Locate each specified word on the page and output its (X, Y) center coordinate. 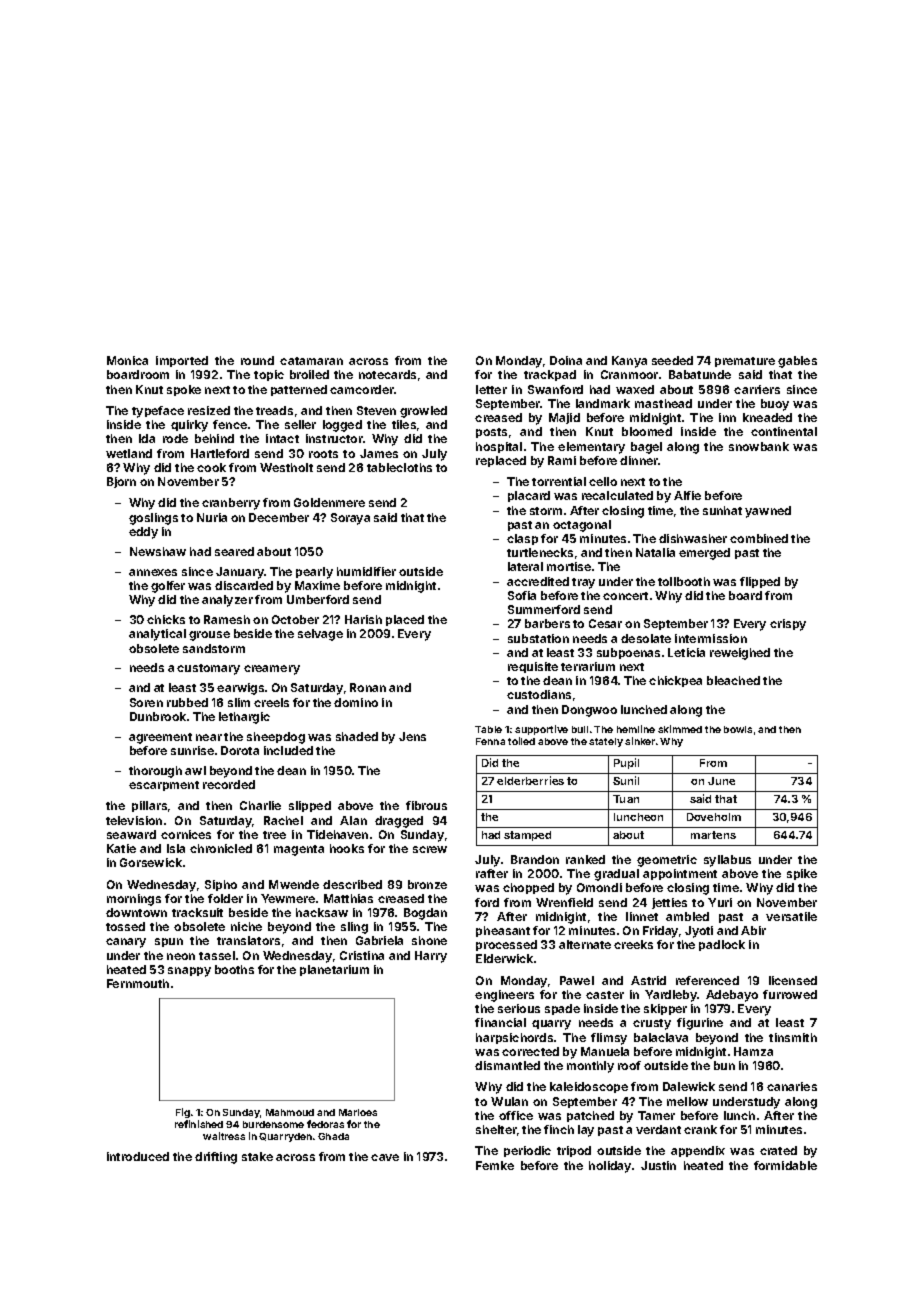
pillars (149, 806)
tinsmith (793, 1037)
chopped (528, 888)
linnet (642, 916)
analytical (157, 635)
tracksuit (197, 912)
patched (590, 1116)
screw (430, 849)
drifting (216, 1158)
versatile (791, 916)
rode (175, 438)
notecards (387, 374)
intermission (711, 638)
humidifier (366, 571)
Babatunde (700, 374)
